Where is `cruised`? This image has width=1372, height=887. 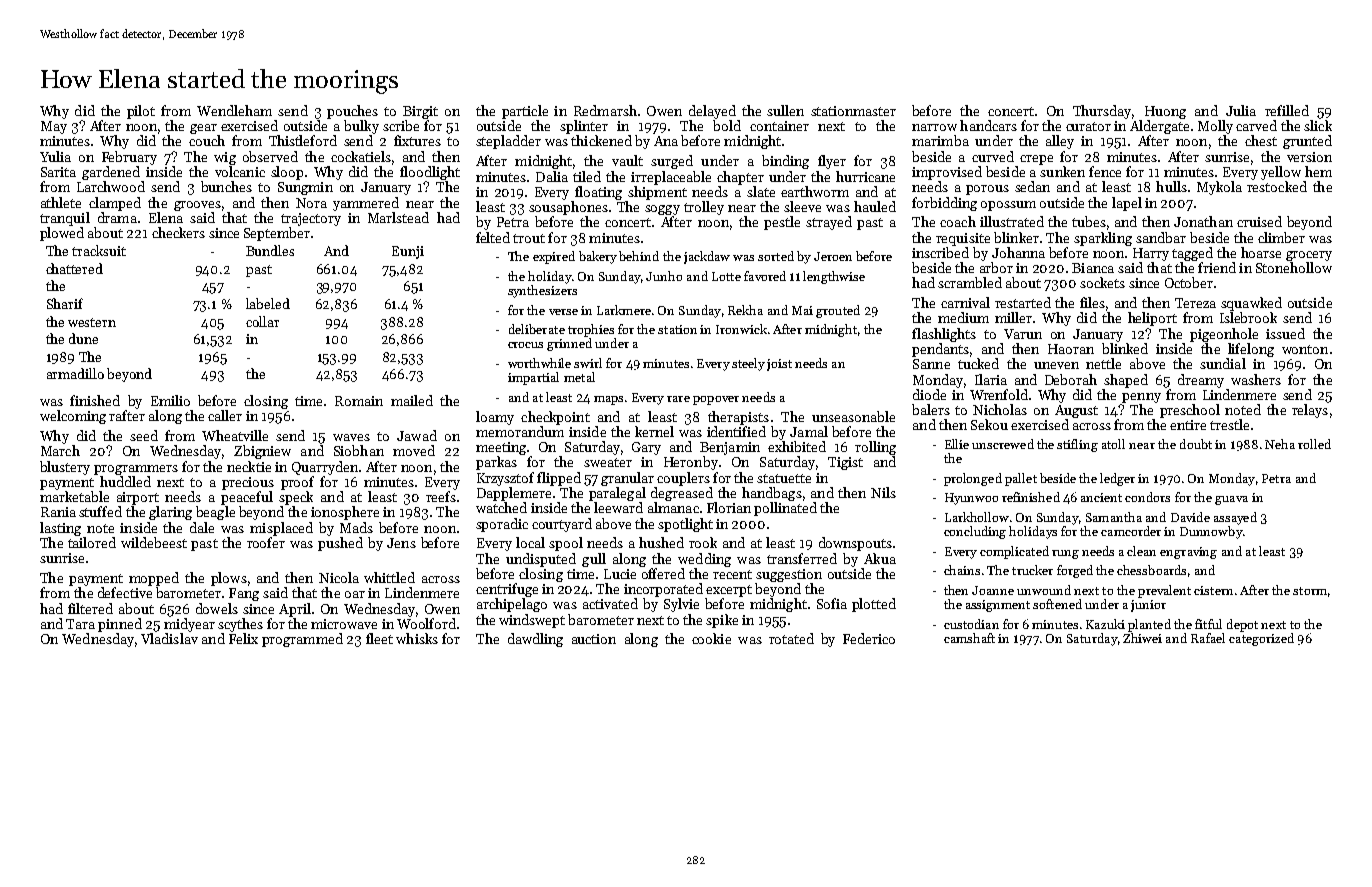
cruised is located at coordinates (1259, 221).
